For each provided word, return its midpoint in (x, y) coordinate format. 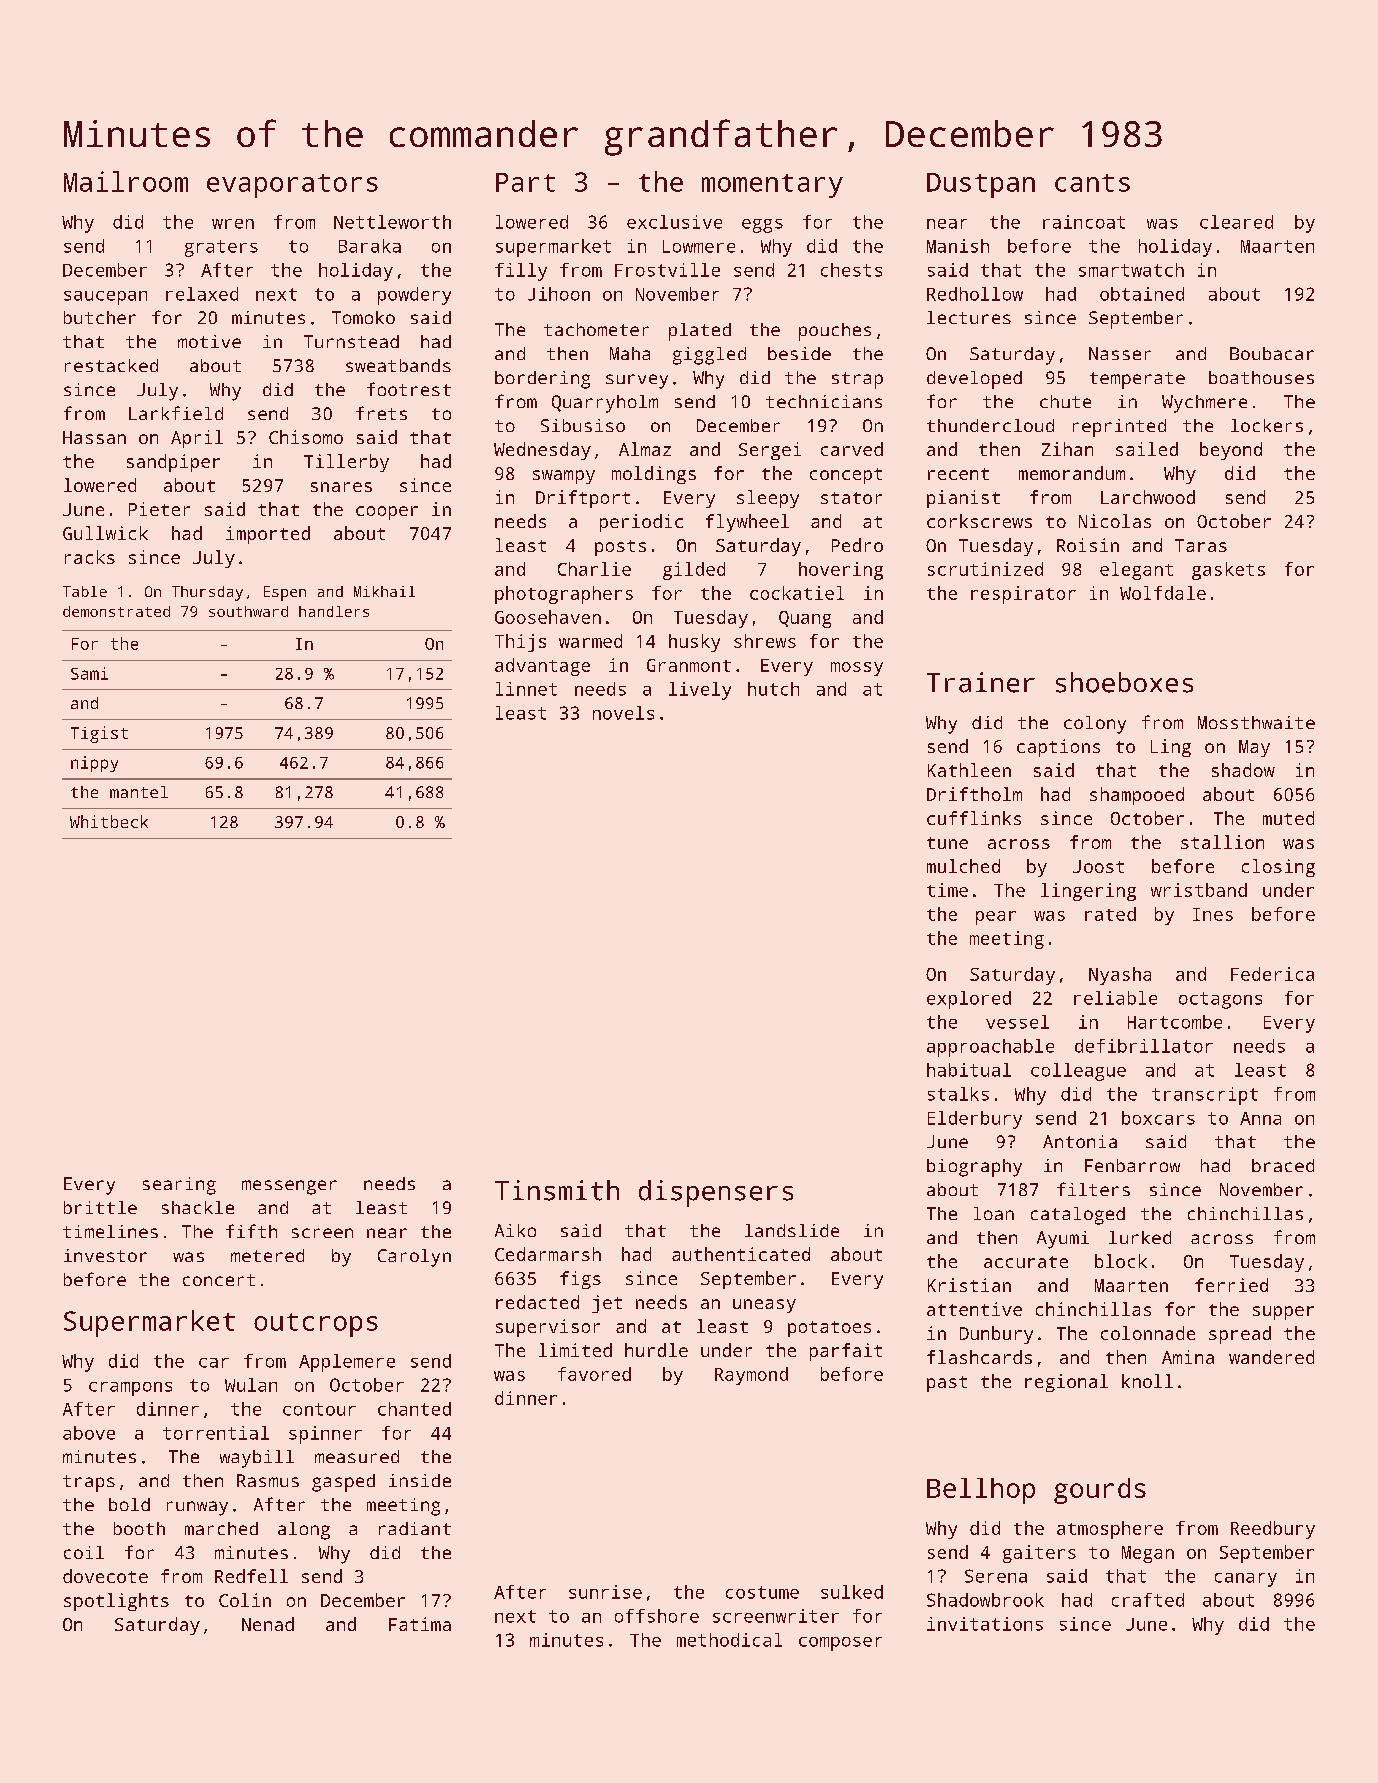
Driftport (583, 499)
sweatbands (398, 365)
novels (623, 713)
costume (762, 1592)
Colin (245, 1600)
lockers (1267, 425)
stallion (1222, 842)
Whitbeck (109, 821)
